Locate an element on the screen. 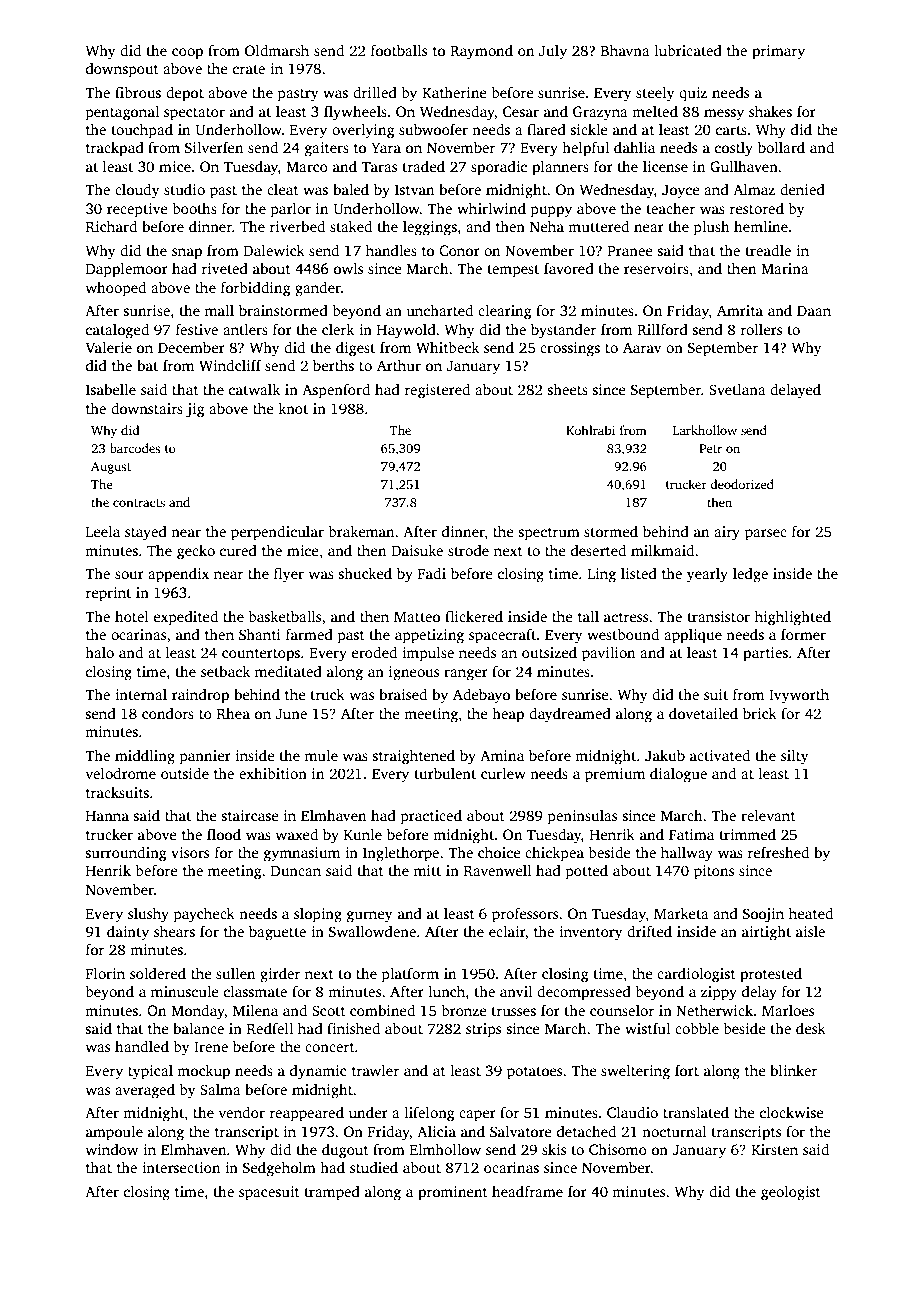 Image resolution: width=924 pixels, height=1308 pixels. decompressed is located at coordinates (584, 993).
